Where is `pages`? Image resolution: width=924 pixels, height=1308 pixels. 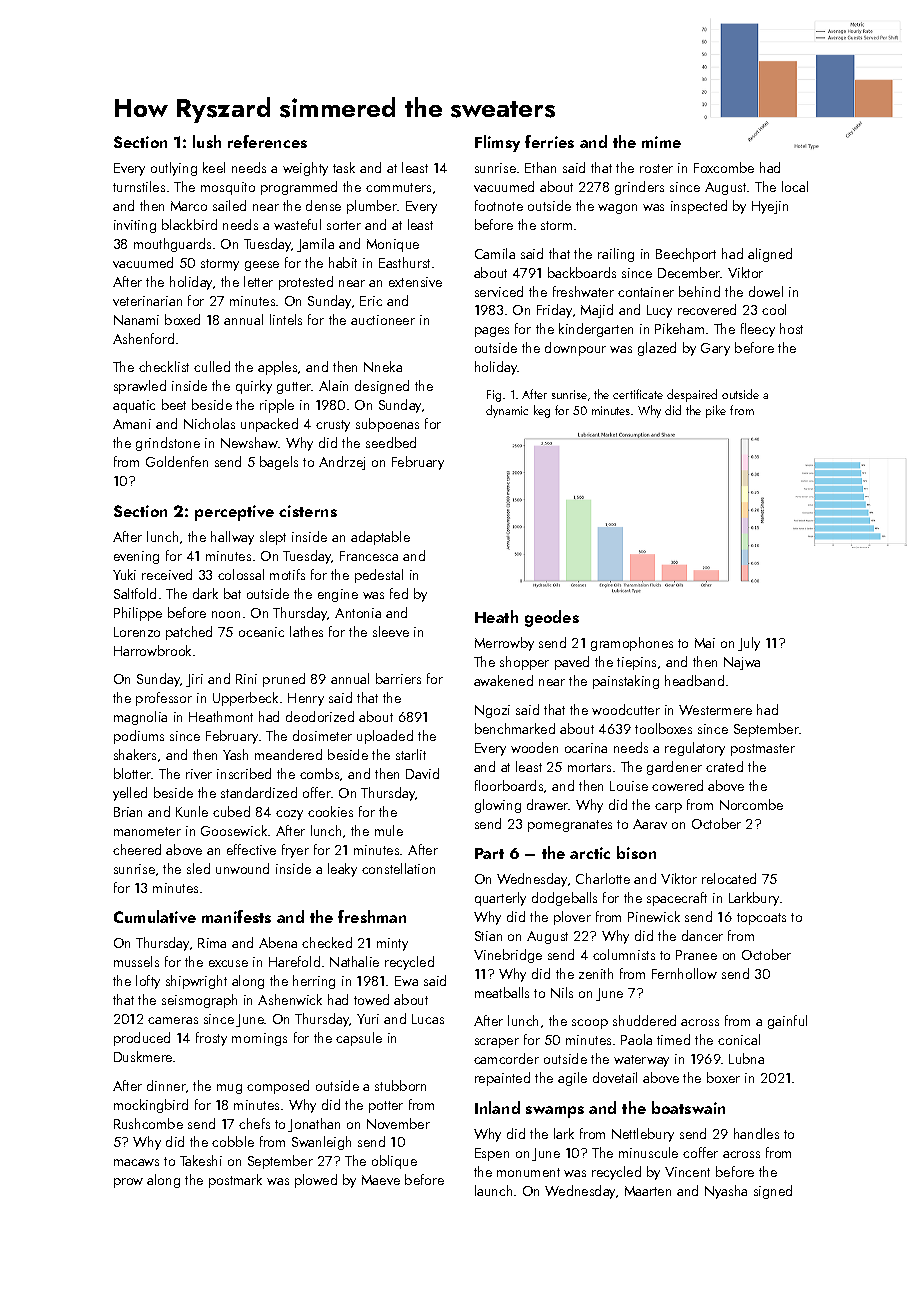
pages is located at coordinates (492, 332).
